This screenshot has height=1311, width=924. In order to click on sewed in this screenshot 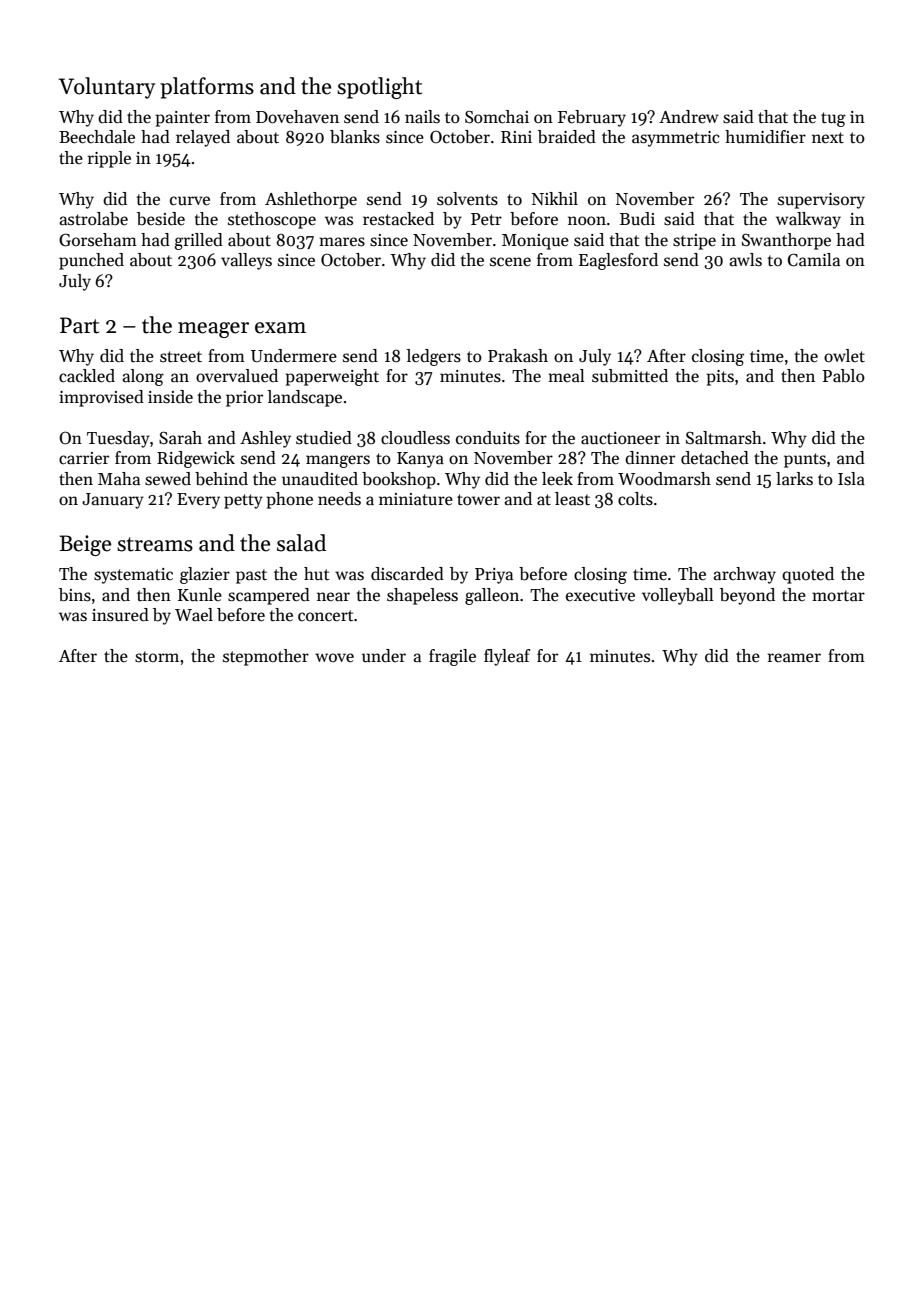, I will do `click(168, 479)`.
